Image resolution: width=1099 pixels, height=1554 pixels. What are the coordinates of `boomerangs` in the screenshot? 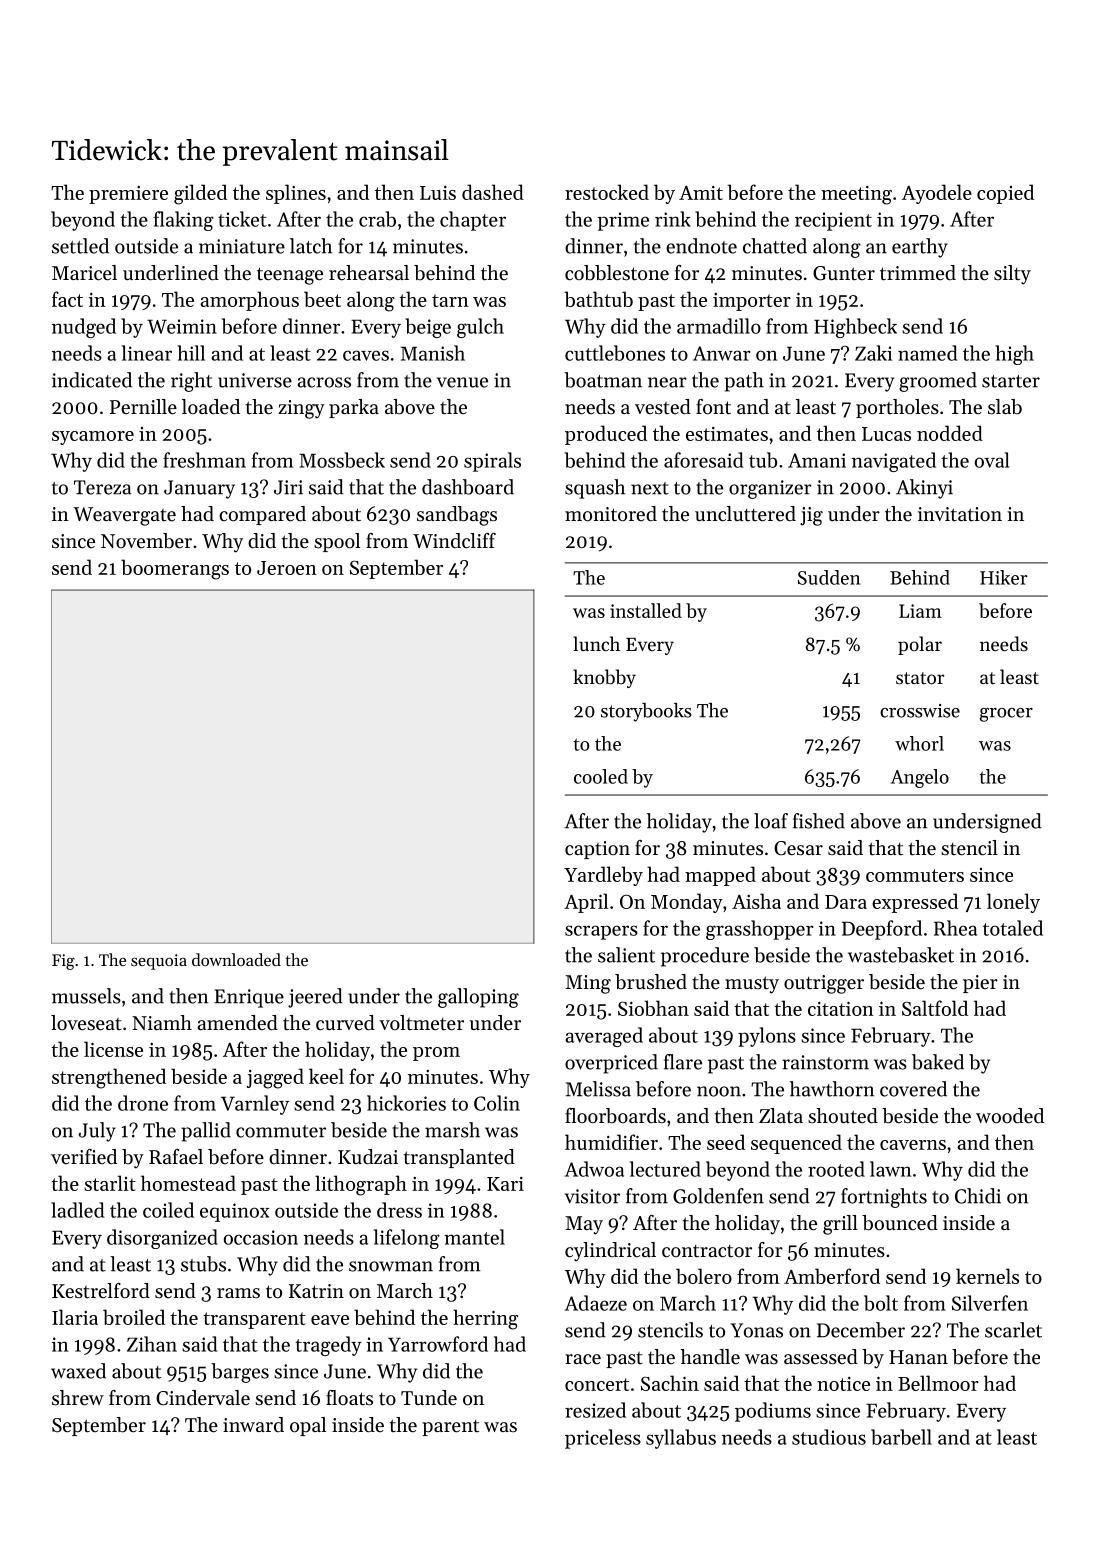 It's located at (175, 569).
